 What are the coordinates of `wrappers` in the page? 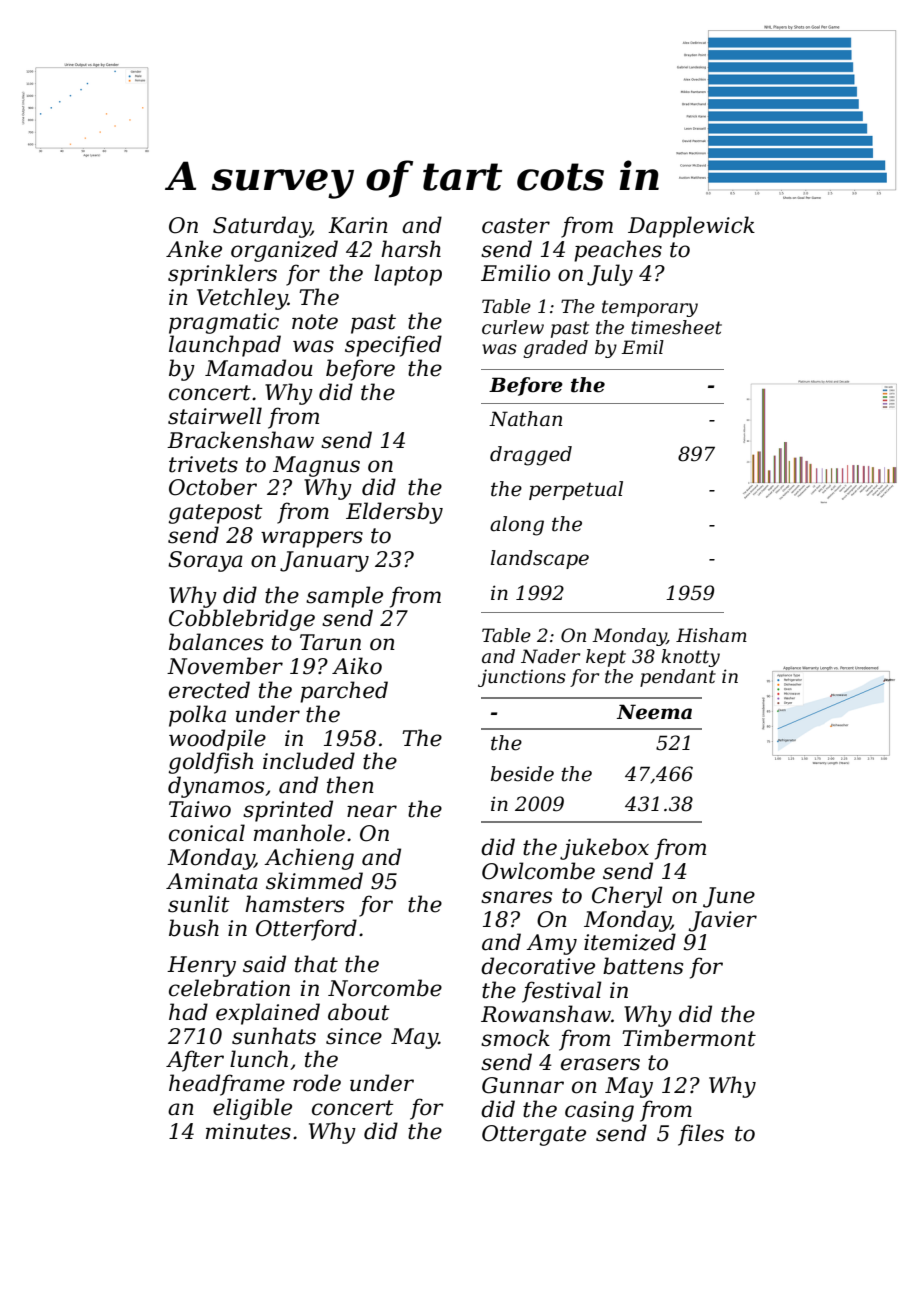 It's located at (312, 539).
